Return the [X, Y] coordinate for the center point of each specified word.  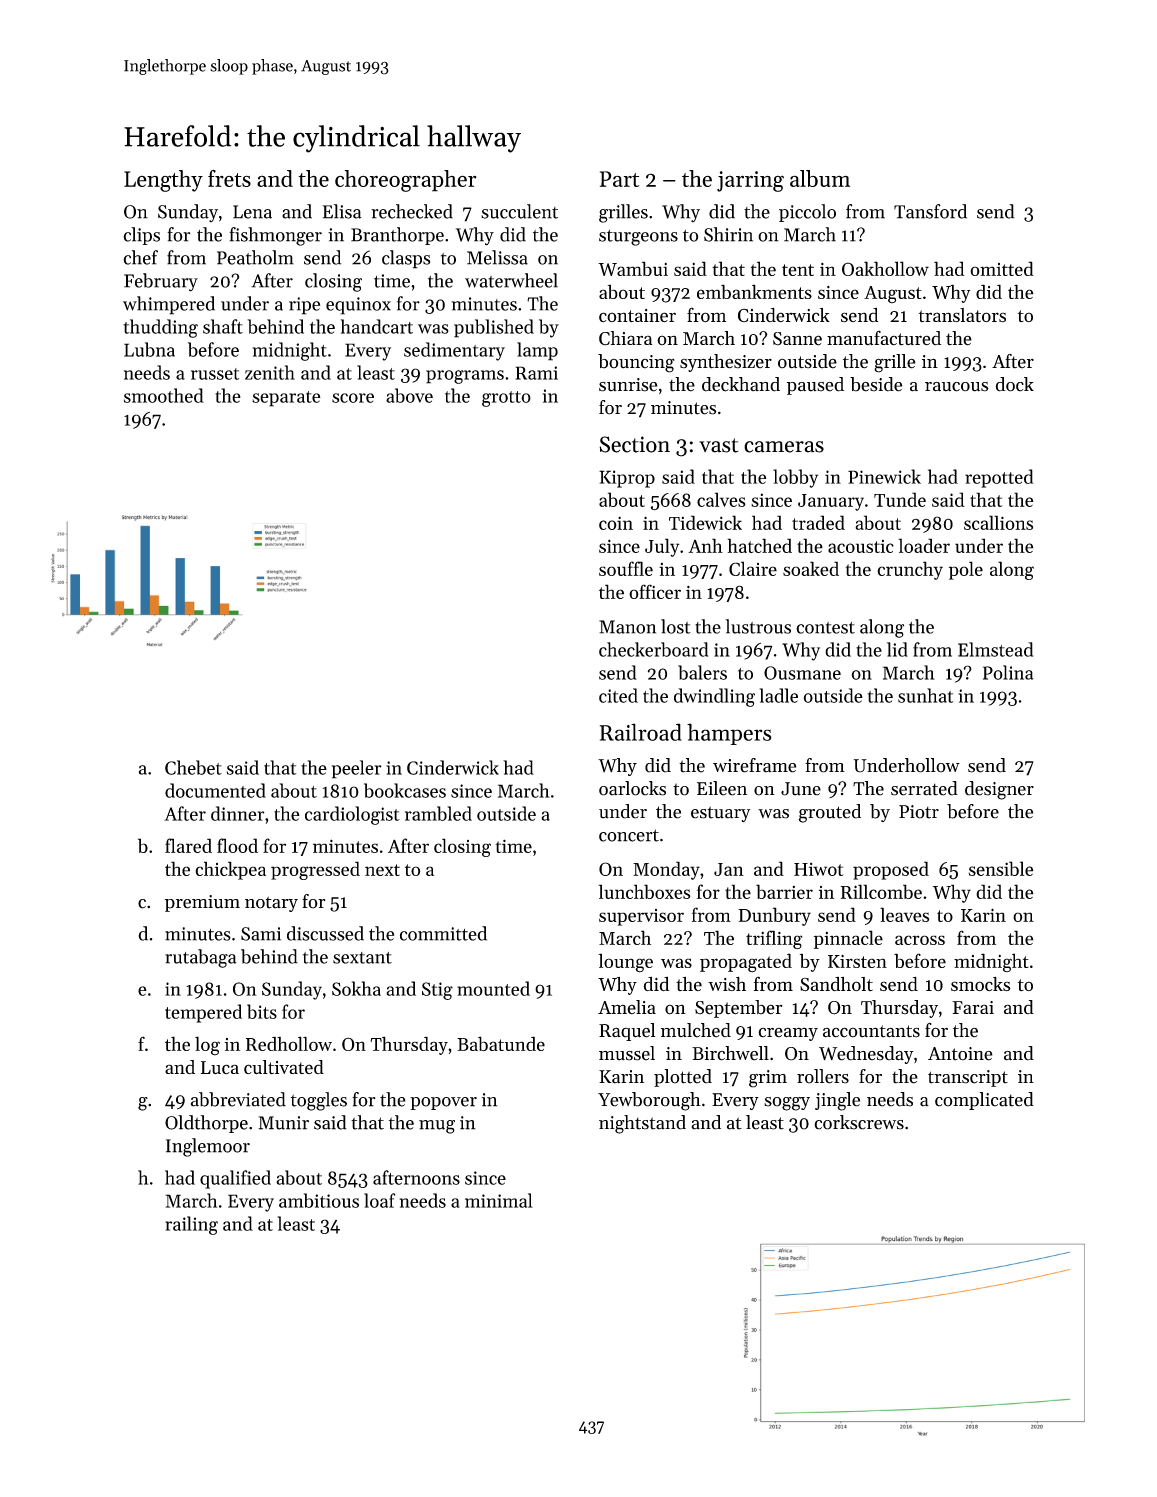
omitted [1002, 268]
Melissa [497, 257]
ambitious [319, 1200]
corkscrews [859, 1122]
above [409, 395]
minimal [499, 1200]
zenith [270, 372]
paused [815, 386]
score [353, 398]
